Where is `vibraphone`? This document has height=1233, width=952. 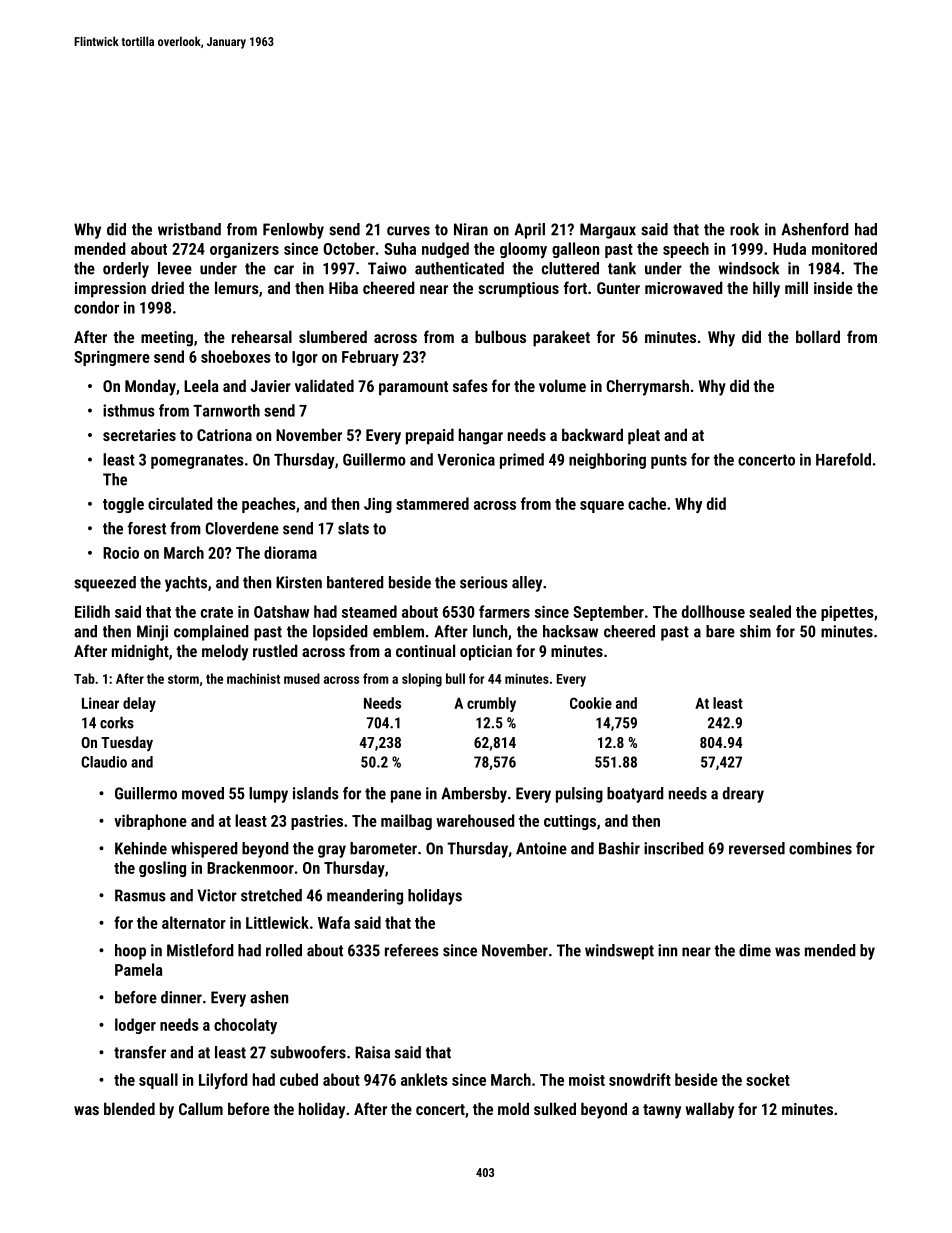 vibraphone is located at coordinates (150, 822).
